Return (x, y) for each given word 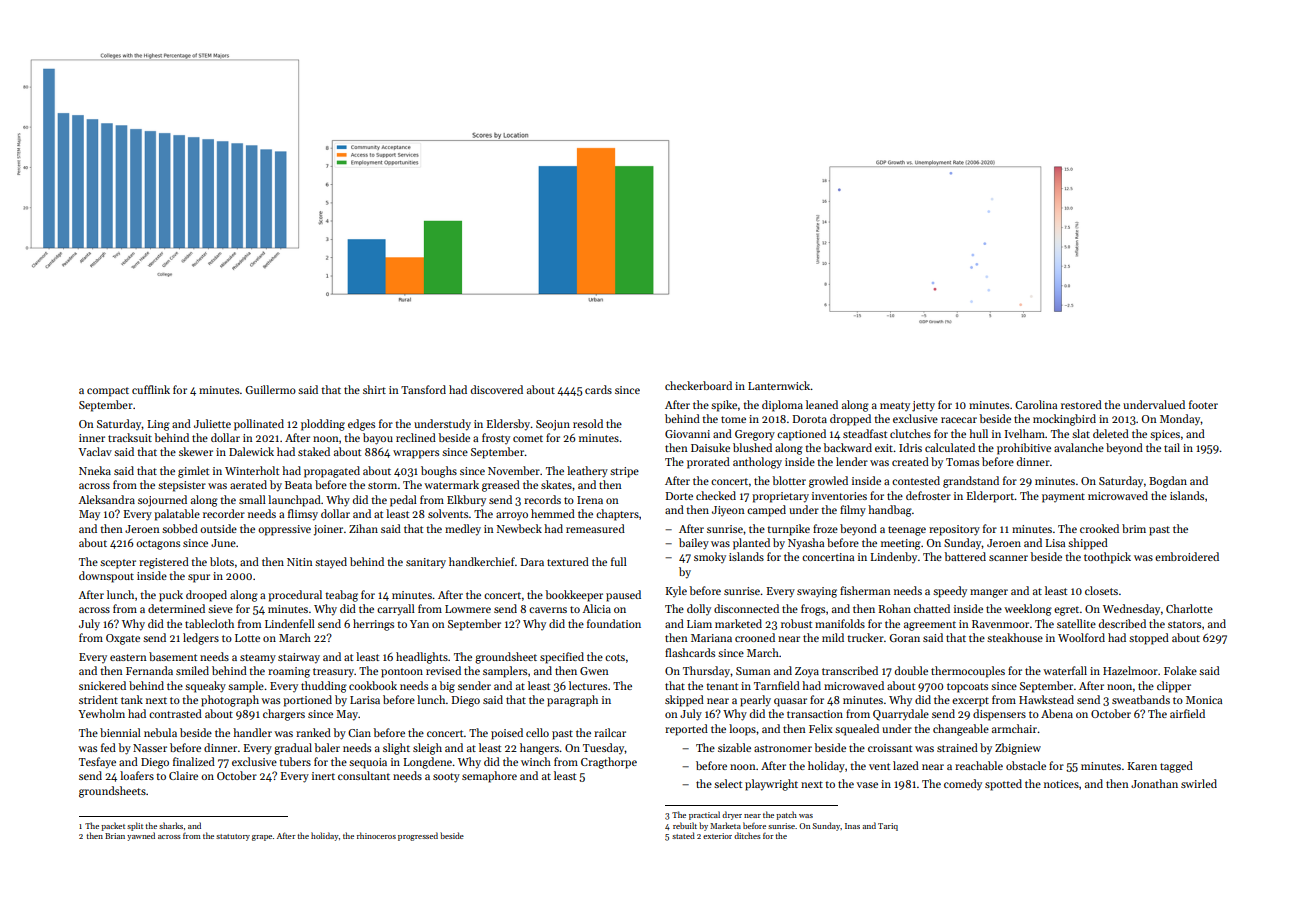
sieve (220, 609)
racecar (959, 420)
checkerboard (698, 385)
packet (113, 826)
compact (108, 392)
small (252, 499)
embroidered (1187, 556)
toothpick (1107, 558)
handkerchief (482, 561)
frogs (813, 610)
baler (327, 747)
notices (1061, 784)
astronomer (783, 748)
